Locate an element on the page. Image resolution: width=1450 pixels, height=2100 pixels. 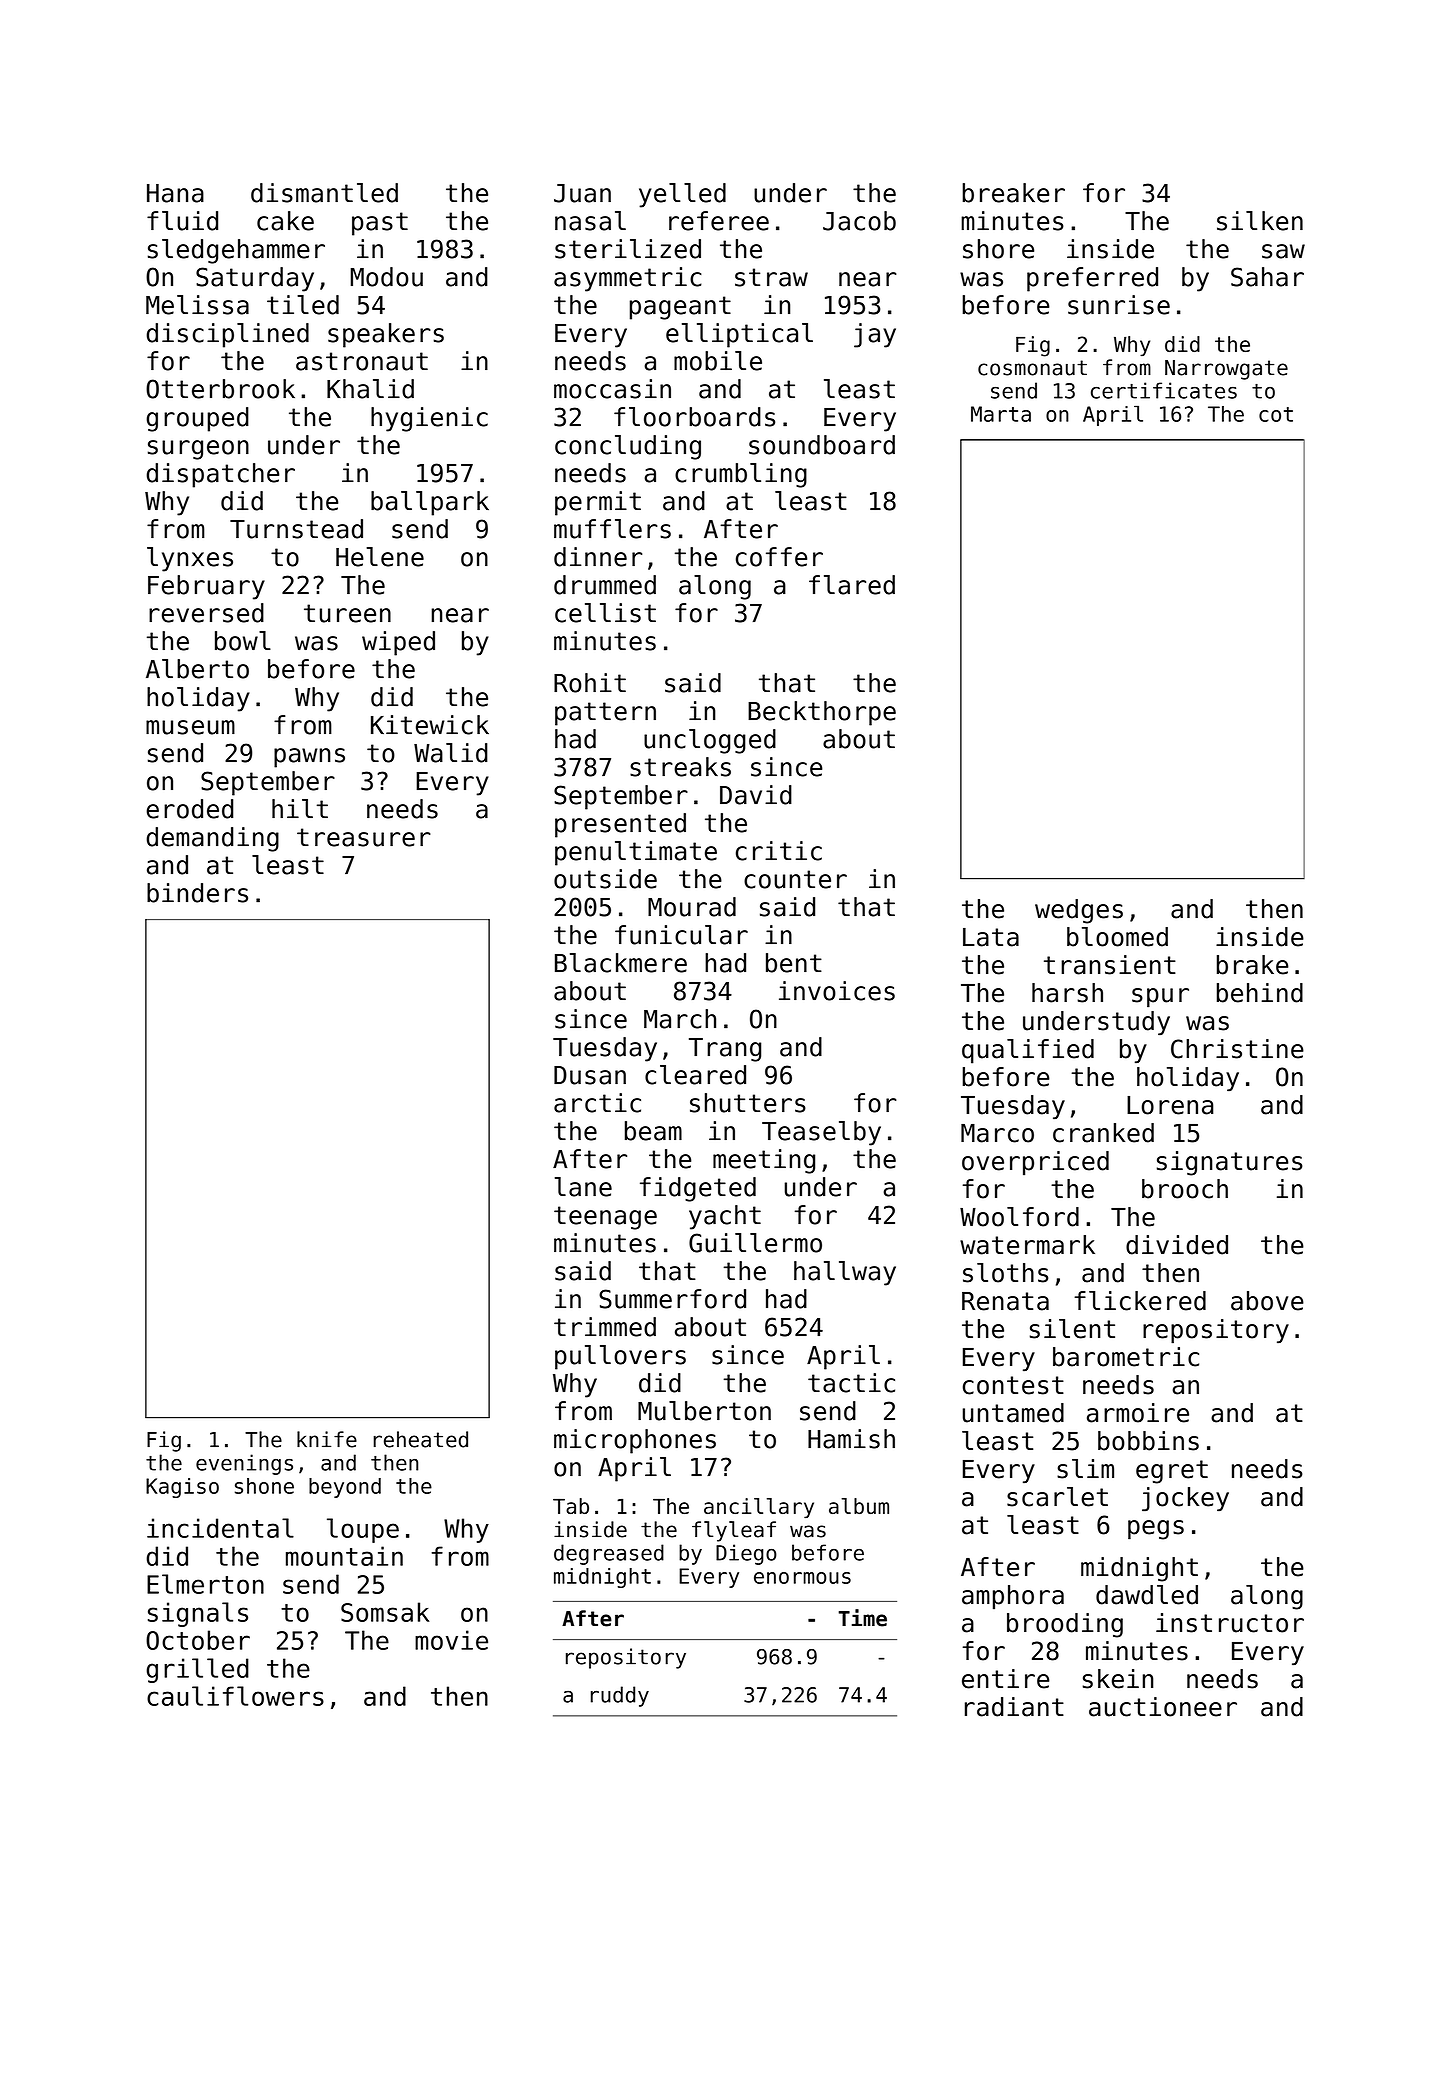
breaker is located at coordinates (1013, 193).
